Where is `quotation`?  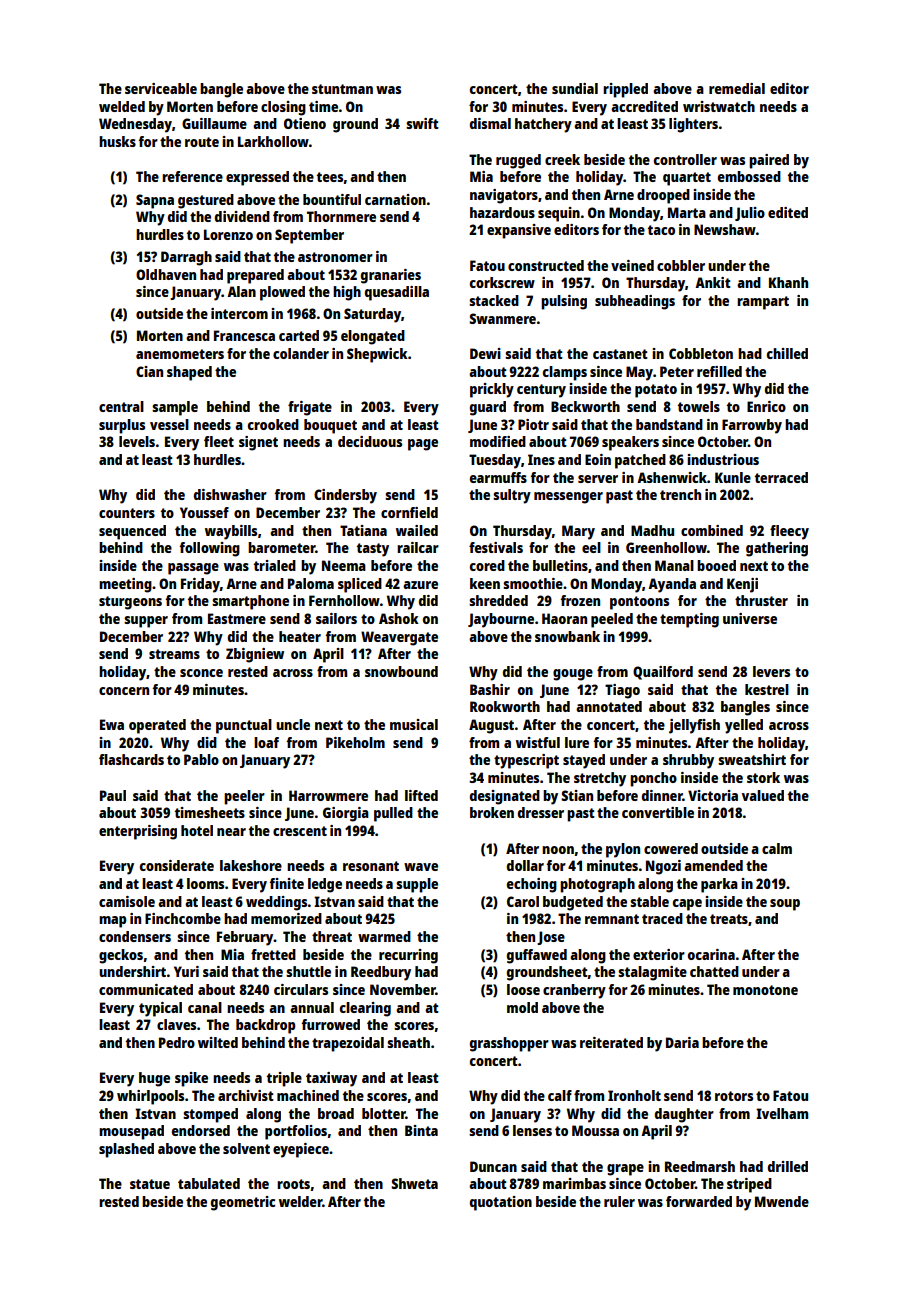
quotation is located at coordinates (501, 1203).
